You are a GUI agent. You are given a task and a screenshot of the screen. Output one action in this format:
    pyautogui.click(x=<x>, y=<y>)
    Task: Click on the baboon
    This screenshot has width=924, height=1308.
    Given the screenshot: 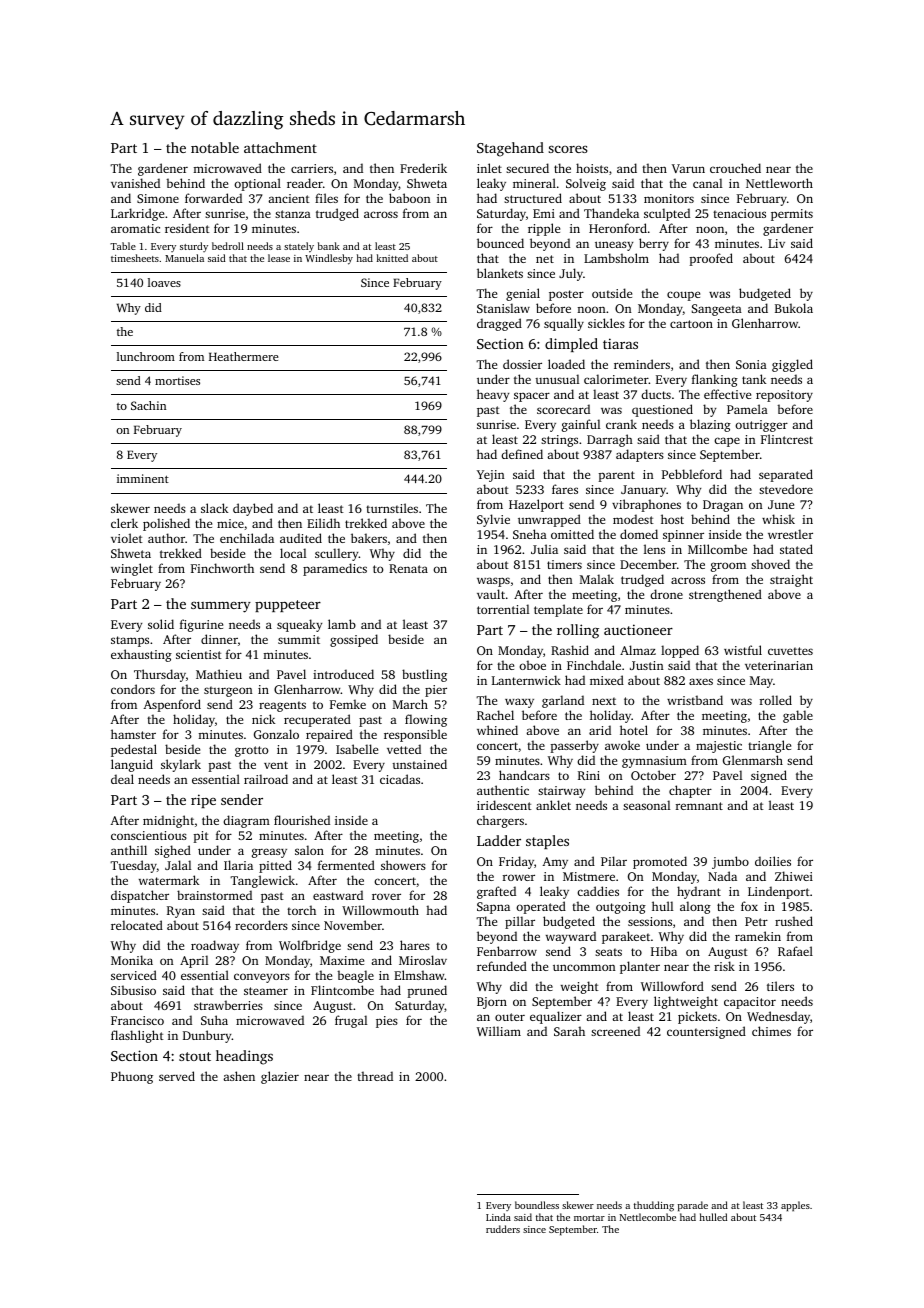 What is the action you would take?
    pyautogui.click(x=410, y=198)
